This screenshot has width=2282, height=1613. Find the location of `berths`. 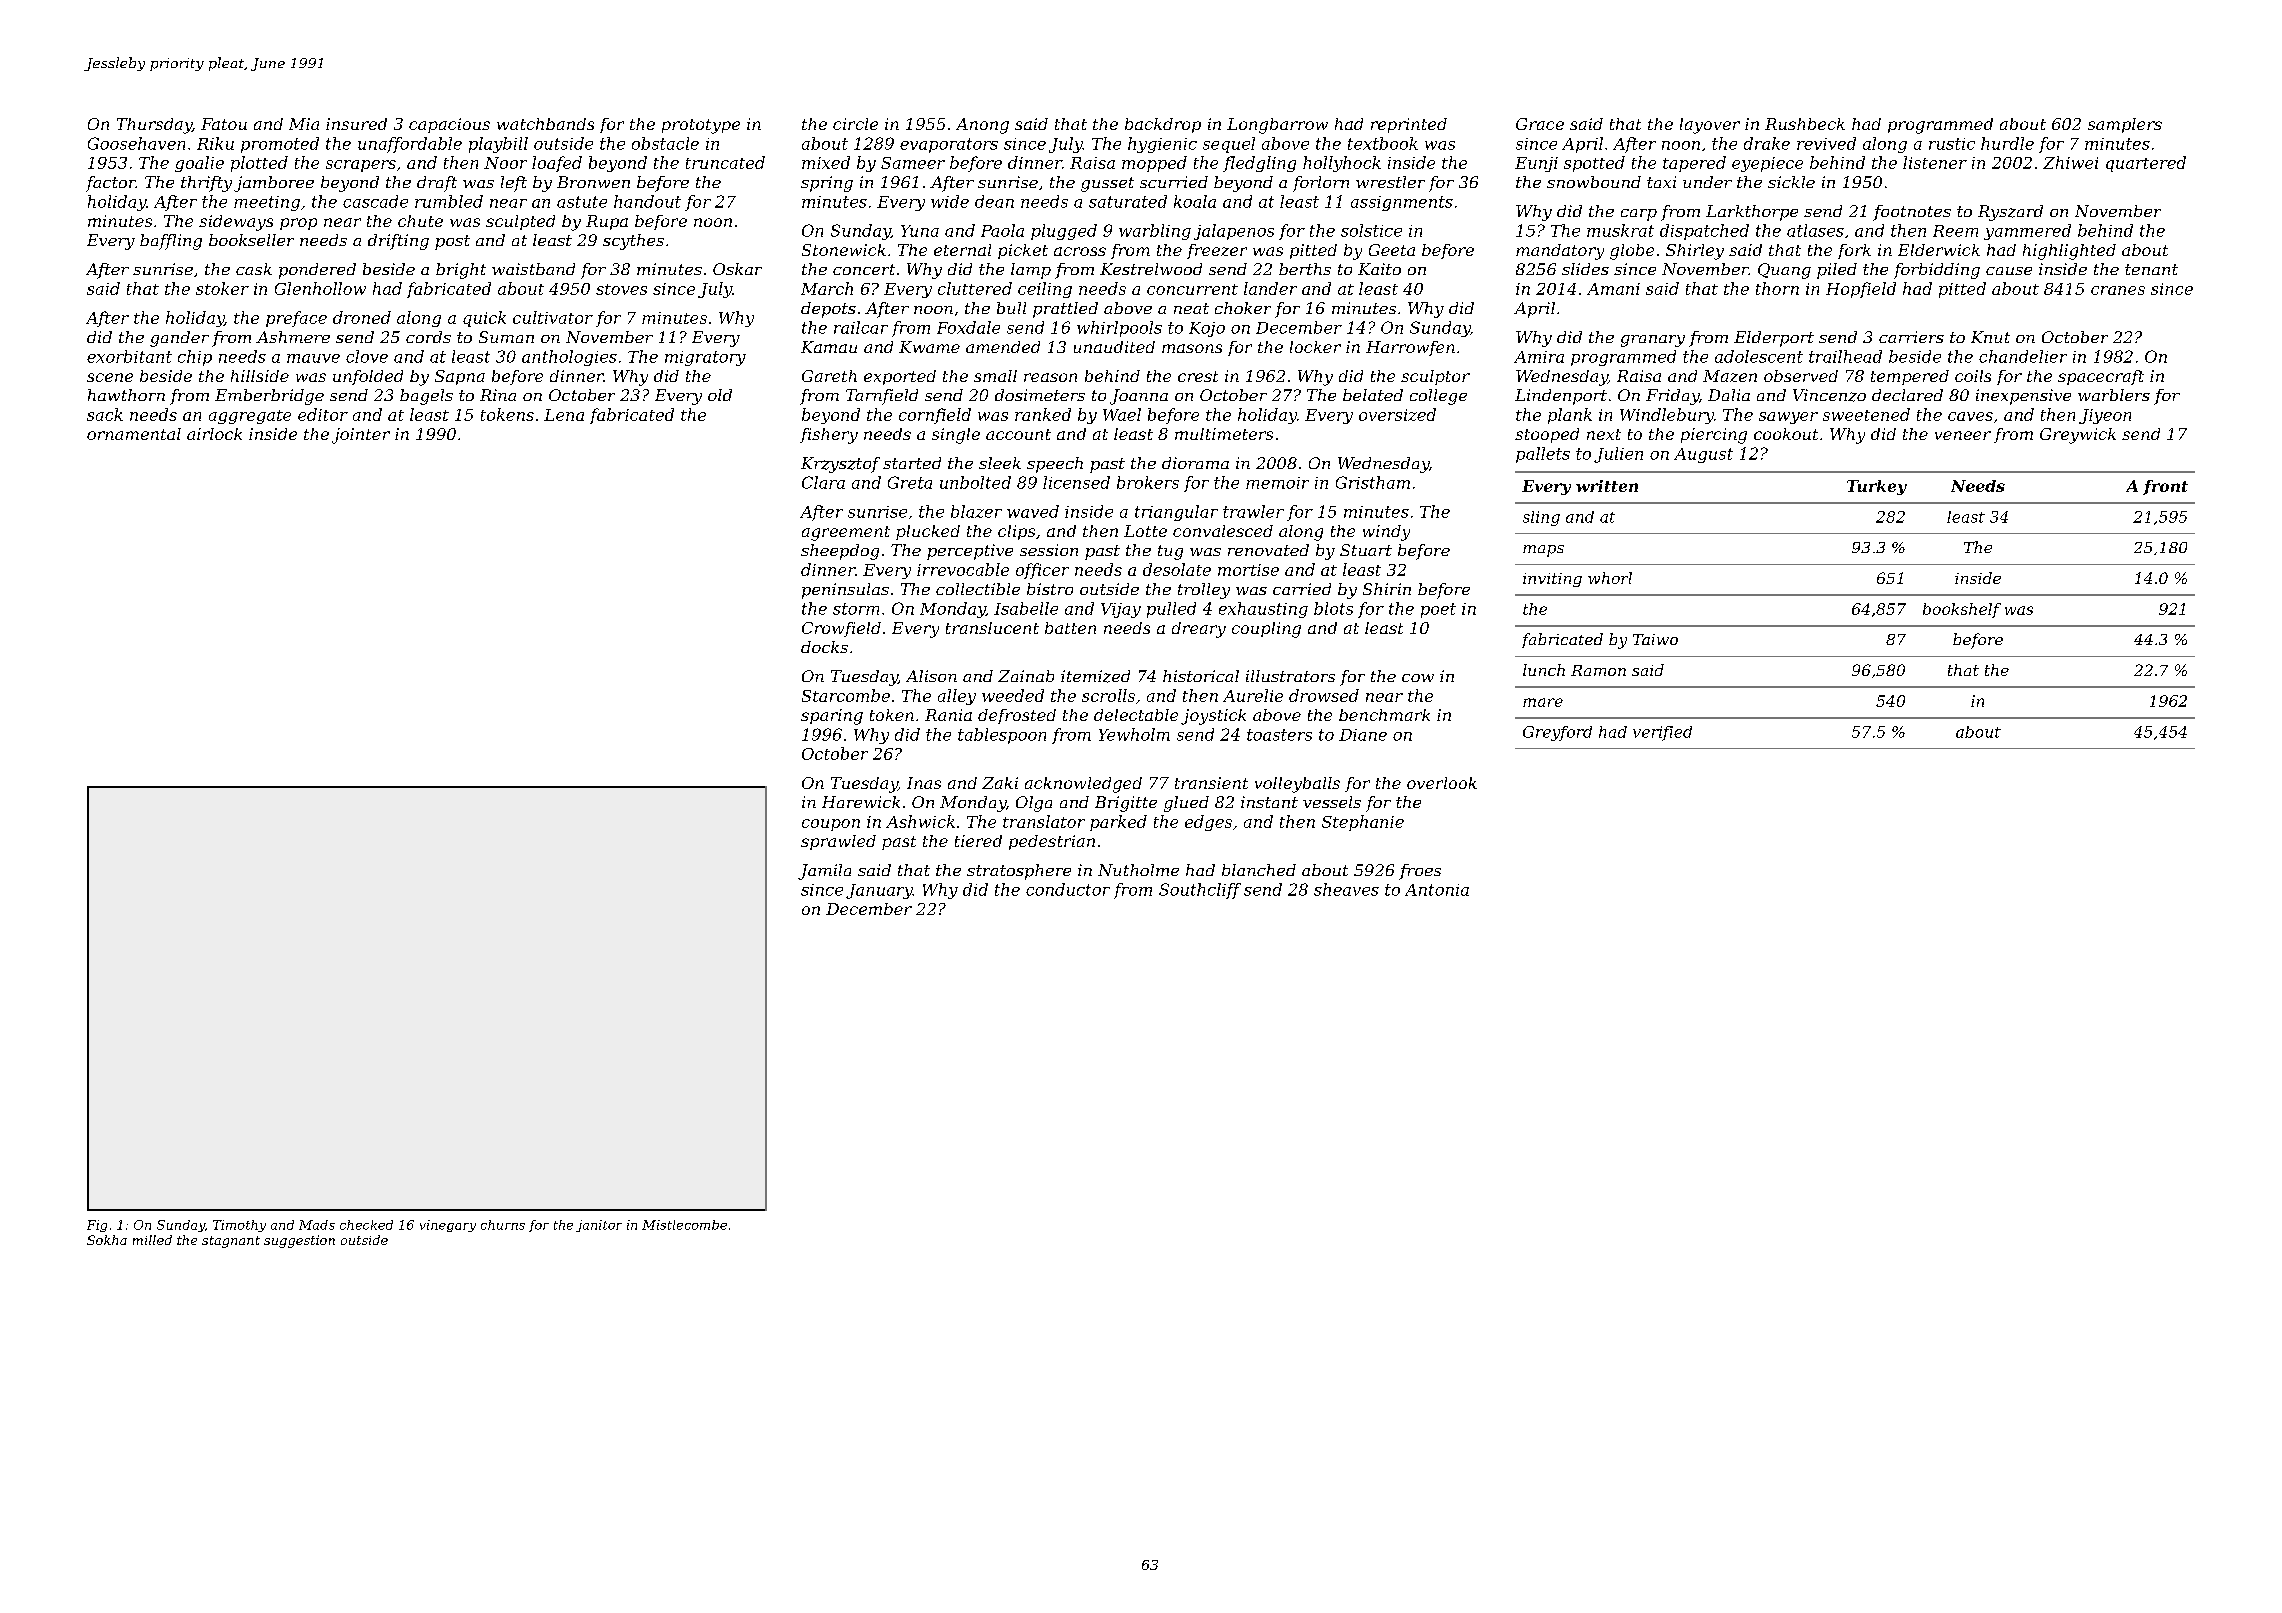

berths is located at coordinates (1305, 269).
